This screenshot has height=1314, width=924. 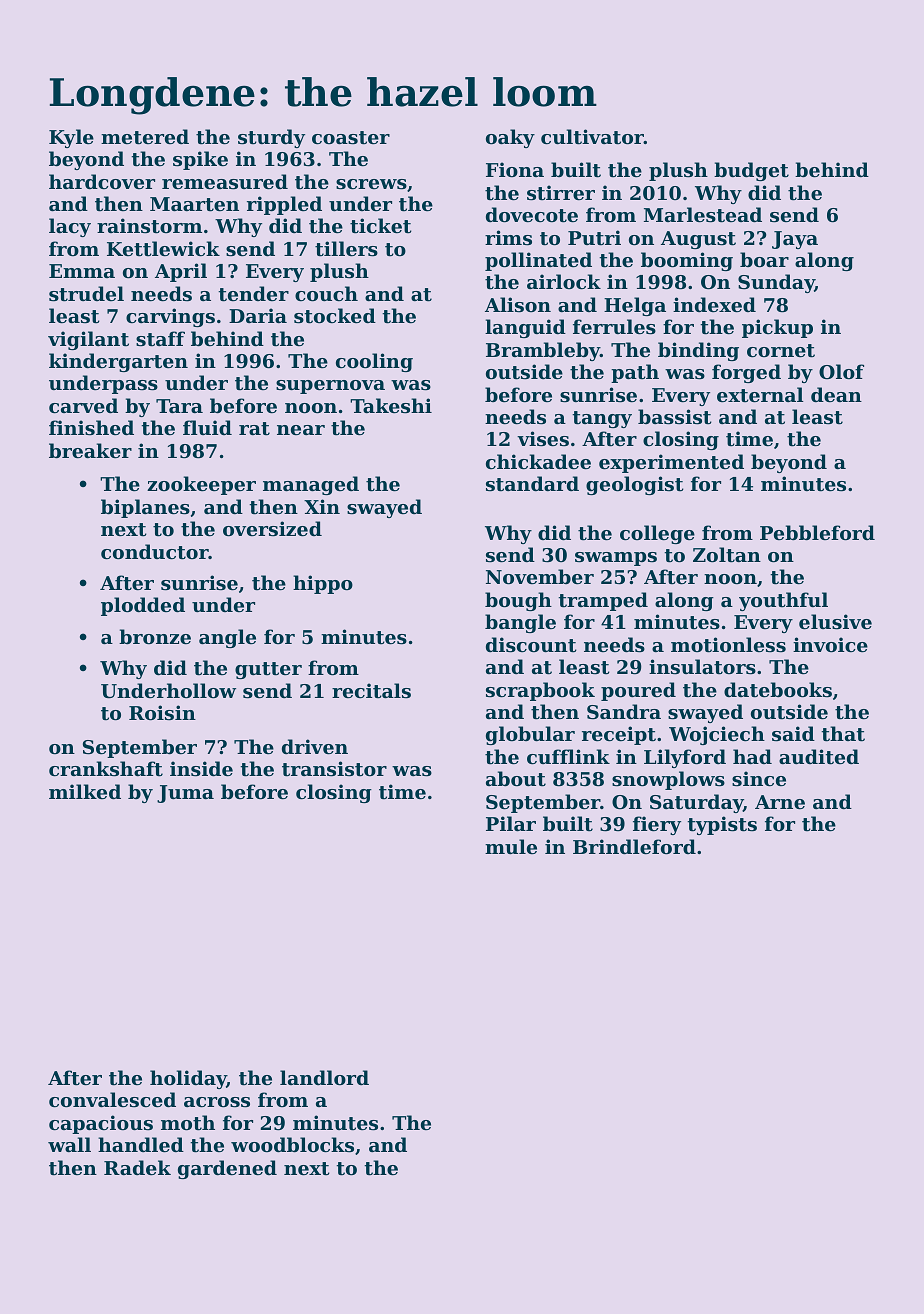 What do you see at coordinates (722, 825) in the screenshot?
I see `typists` at bounding box center [722, 825].
